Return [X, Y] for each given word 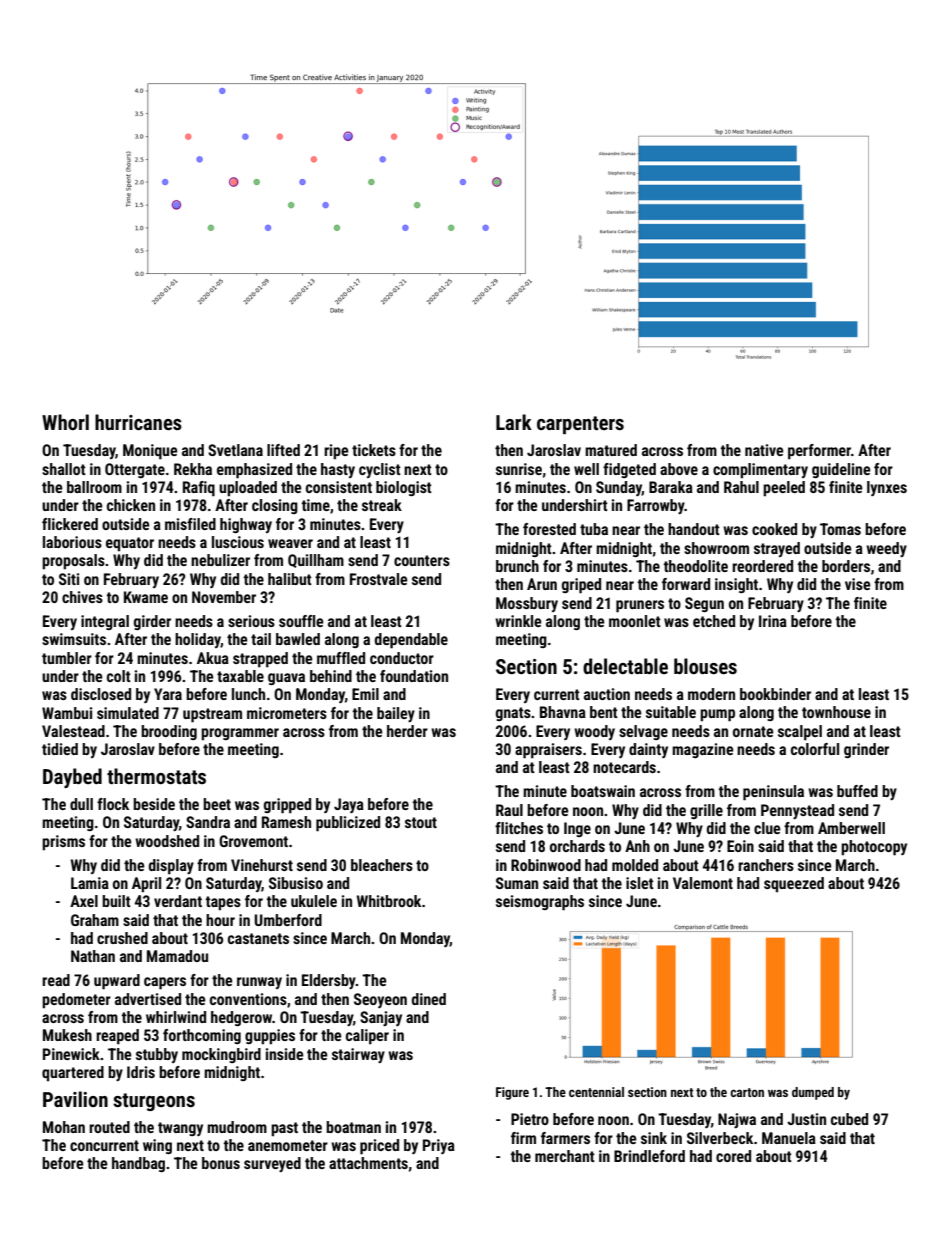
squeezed [794, 884]
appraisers [548, 751]
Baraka [671, 487]
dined [429, 999]
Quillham [316, 561]
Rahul [741, 487]
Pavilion [75, 1099]
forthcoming [202, 1036]
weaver [290, 543]
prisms [63, 843]
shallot [64, 469]
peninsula [773, 793]
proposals [73, 562]
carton [747, 1092]
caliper [367, 1037]
